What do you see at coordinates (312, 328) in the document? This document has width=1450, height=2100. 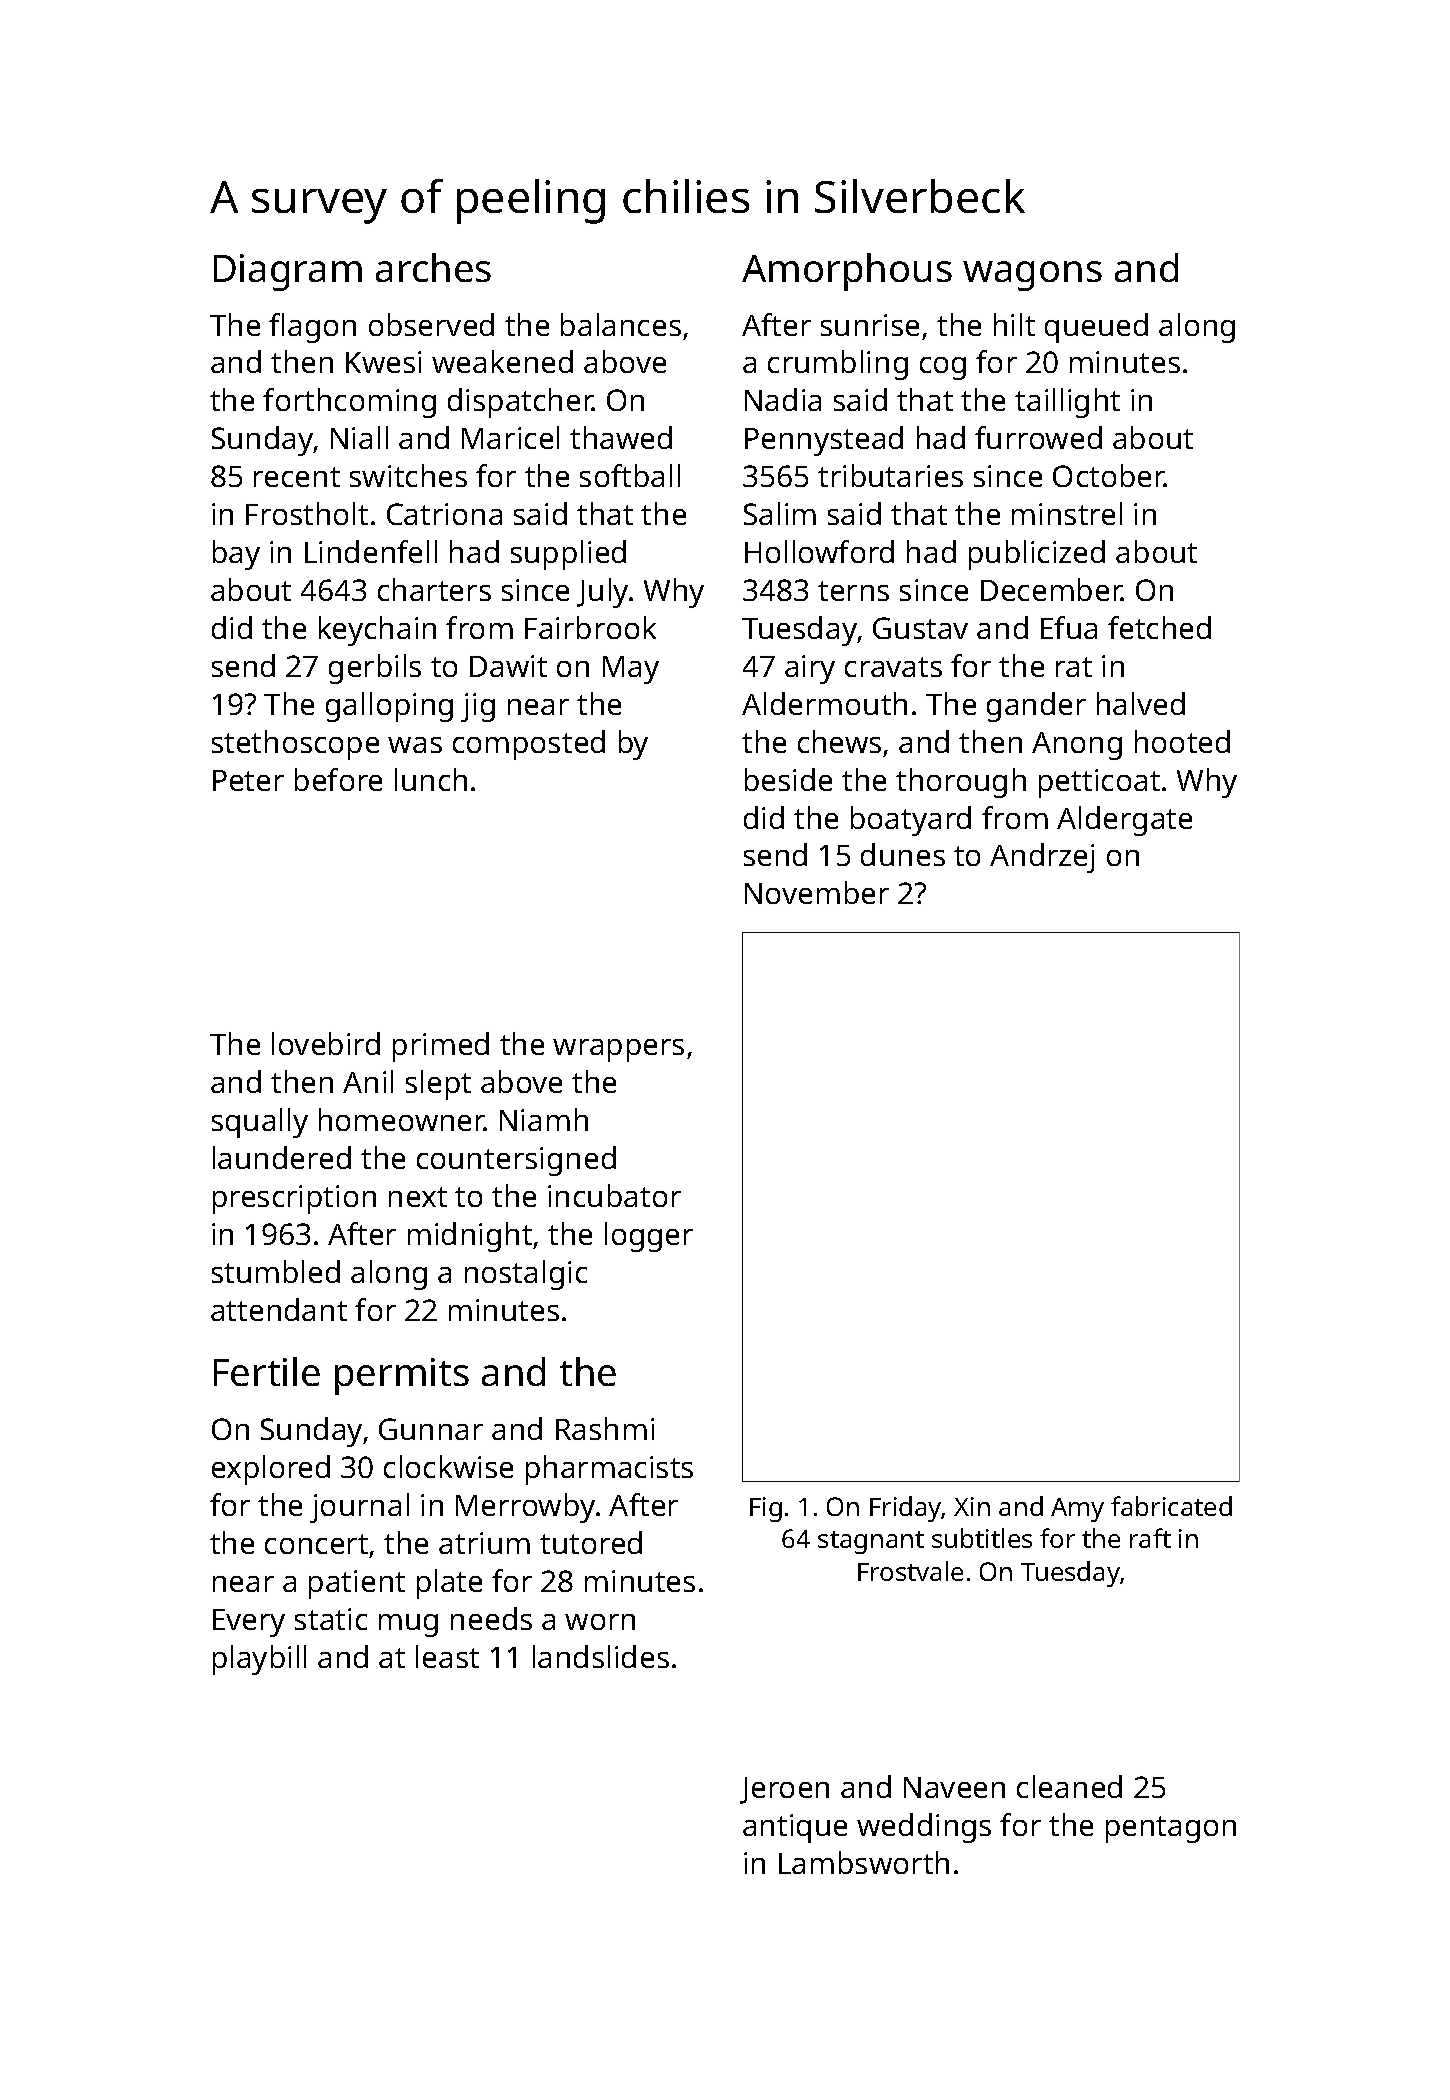 I see `flagon` at bounding box center [312, 328].
